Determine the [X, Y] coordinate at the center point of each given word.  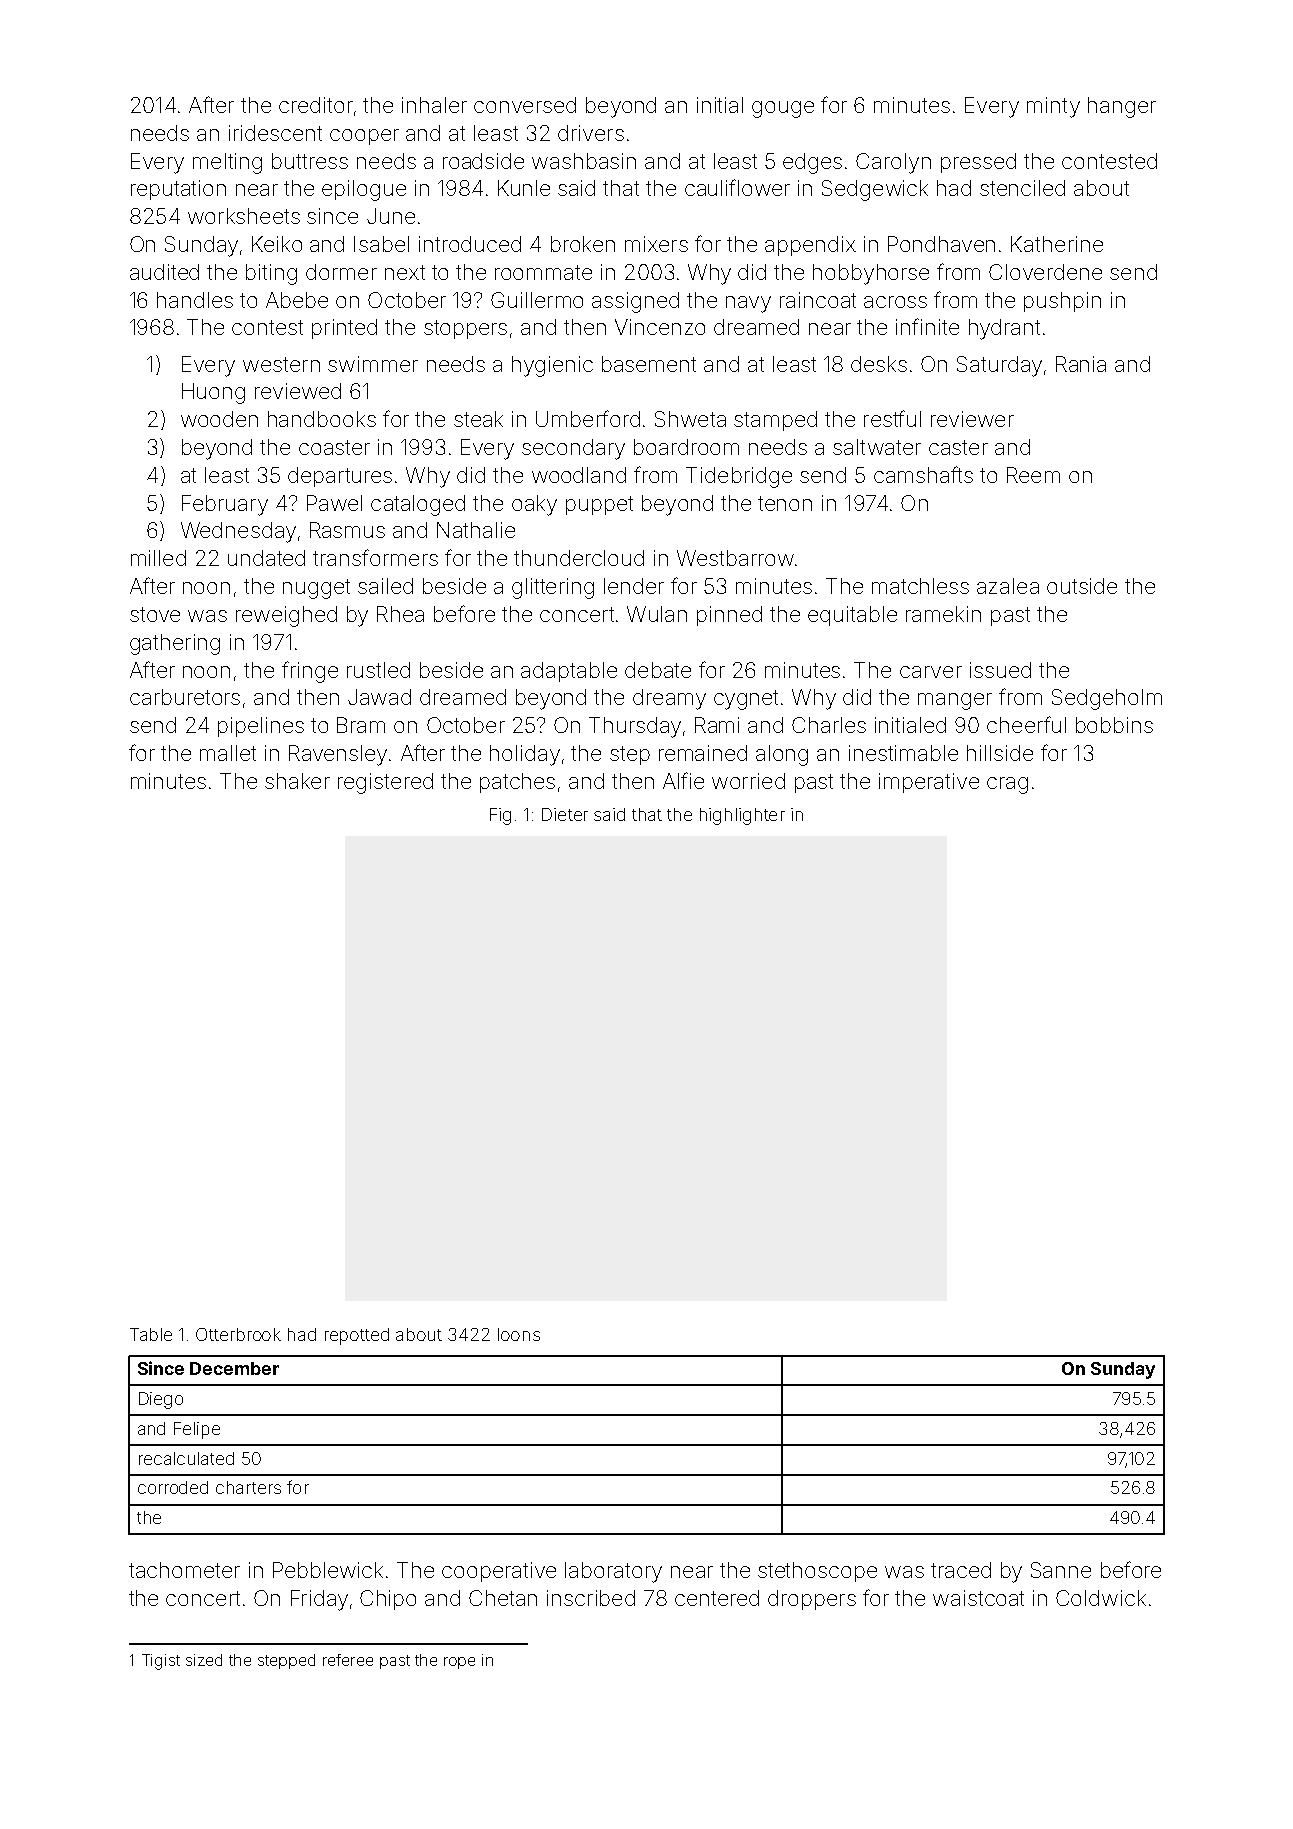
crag [1007, 785]
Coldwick [1101, 1598]
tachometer [184, 1570]
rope [459, 1663]
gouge [783, 109]
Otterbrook [238, 1334]
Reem [1033, 475]
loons [519, 1334]
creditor [316, 105]
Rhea [400, 614]
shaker [297, 781]
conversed [525, 105]
